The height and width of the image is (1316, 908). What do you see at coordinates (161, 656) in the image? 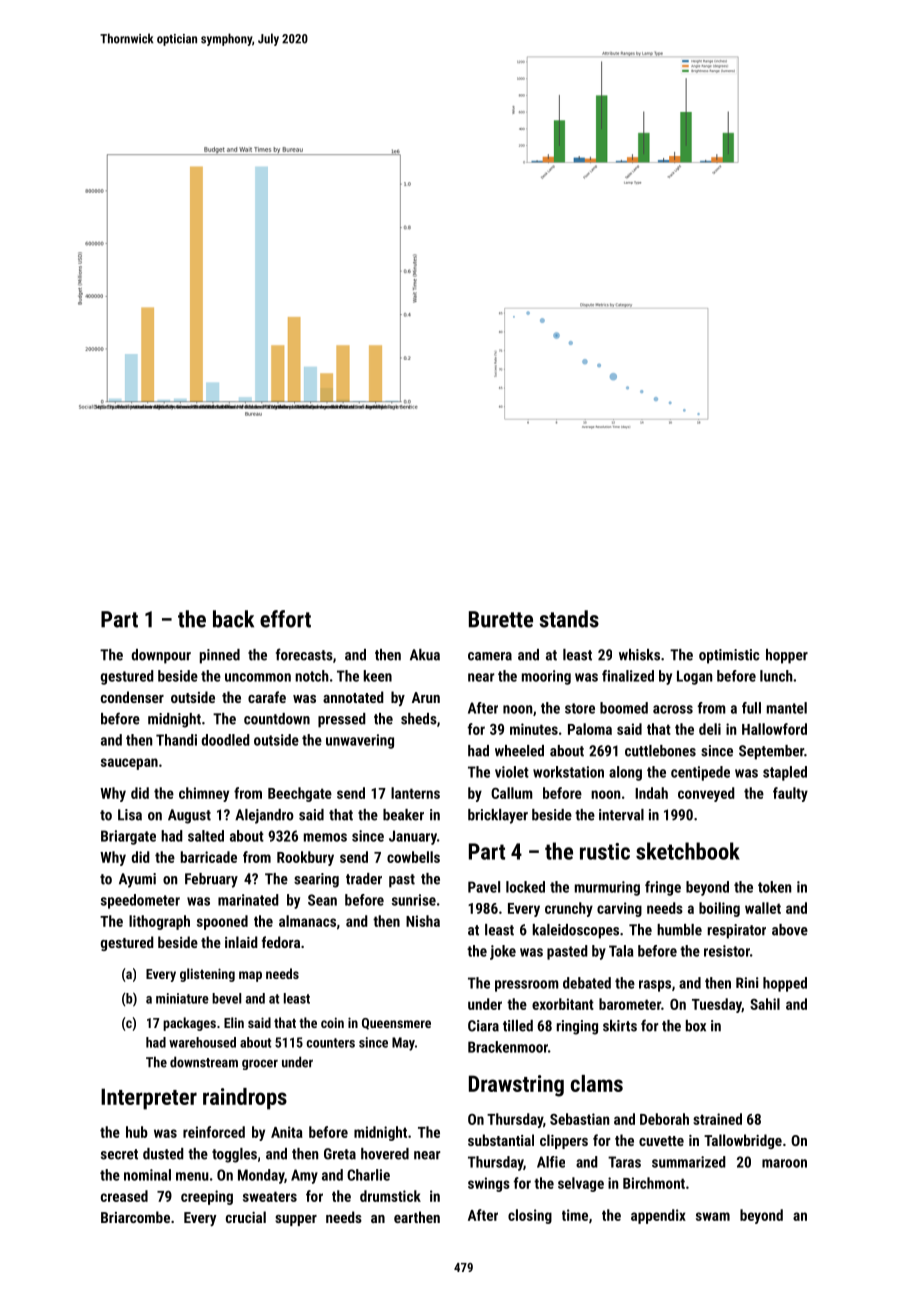
I see `downpour` at bounding box center [161, 656].
